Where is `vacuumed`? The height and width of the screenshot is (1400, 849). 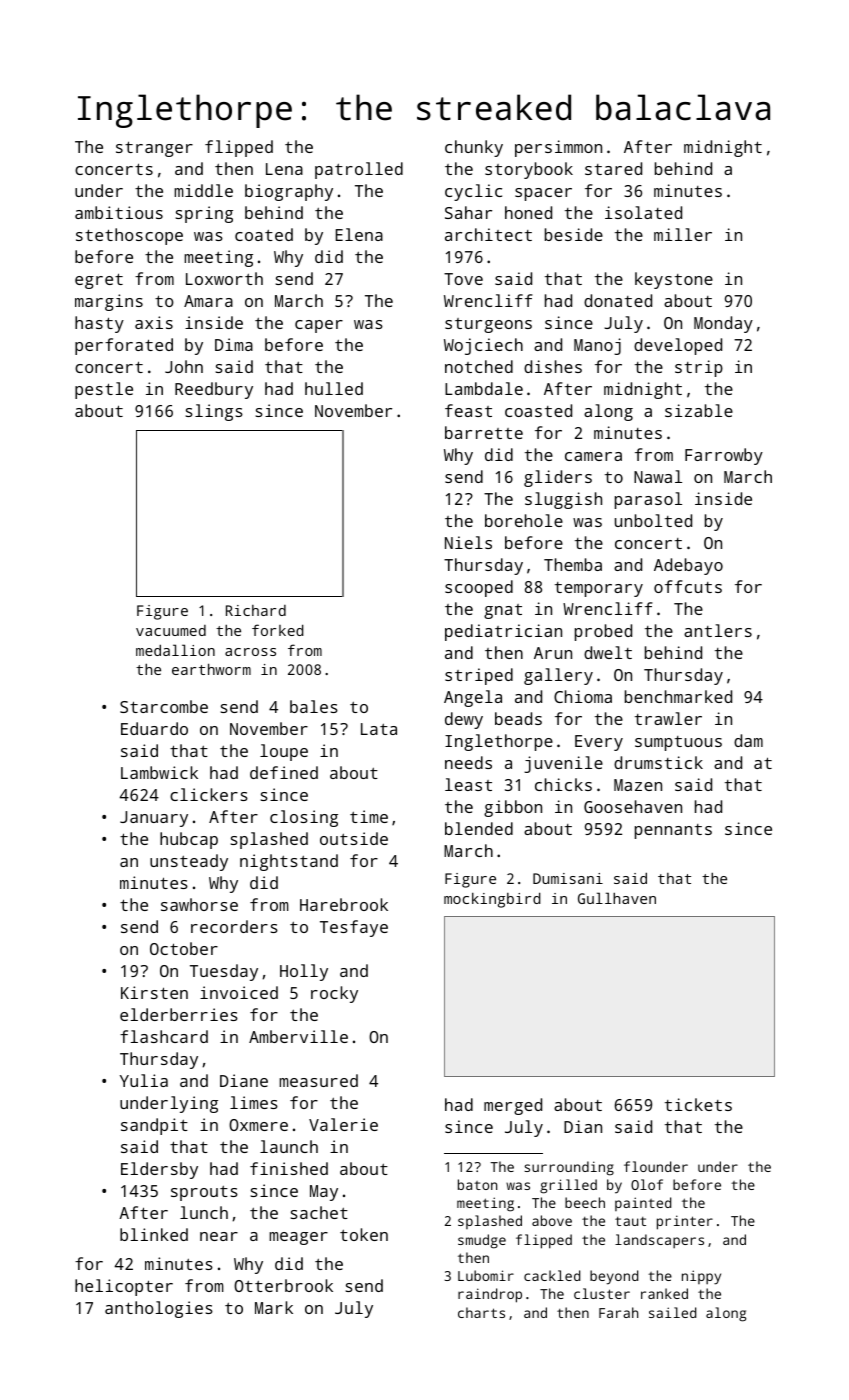
vacuumed is located at coordinates (171, 630).
